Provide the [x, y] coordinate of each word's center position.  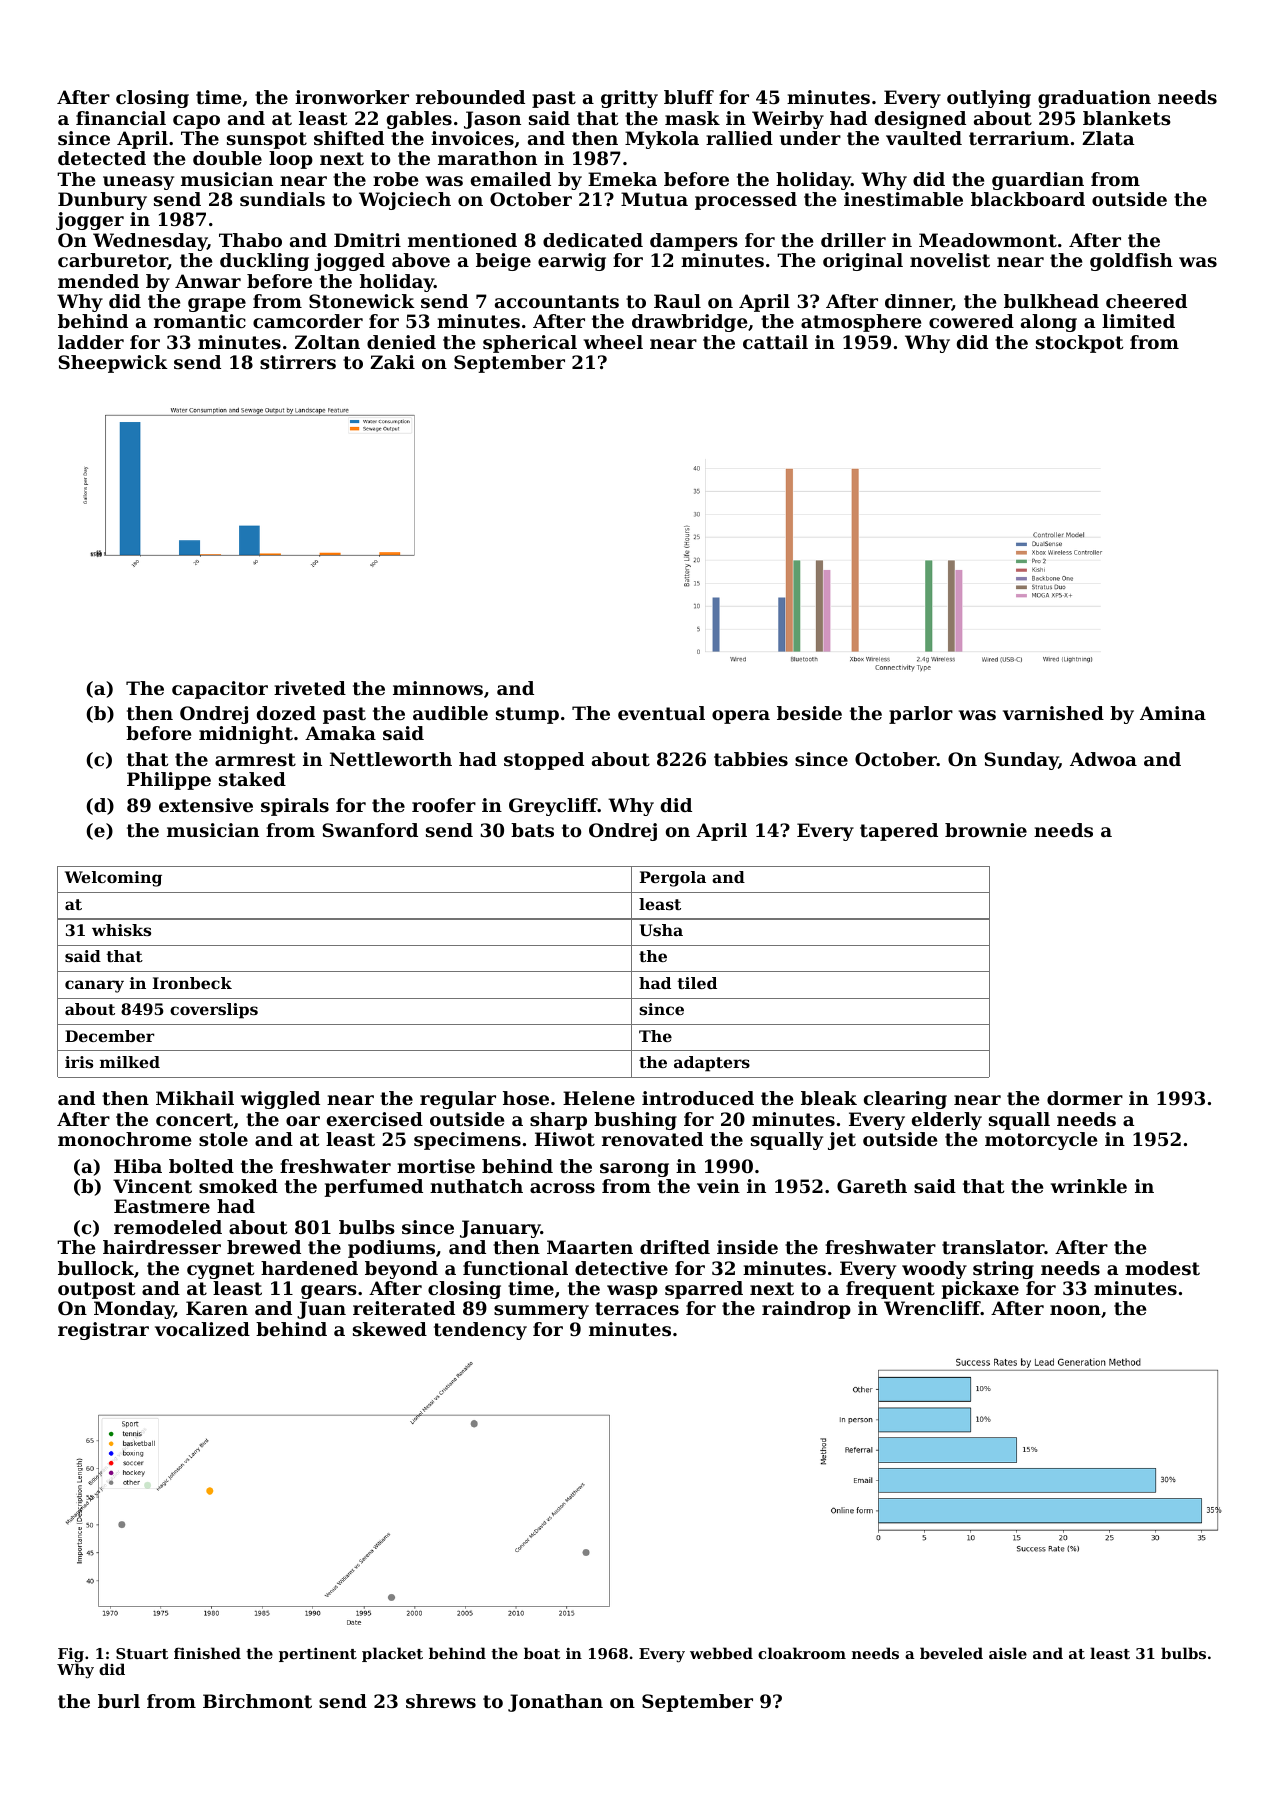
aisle [1008, 1653]
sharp [558, 1121]
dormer [1085, 1098]
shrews [441, 1701]
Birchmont [257, 1701]
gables [419, 120]
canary [94, 986]
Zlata [1108, 138]
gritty [629, 99]
